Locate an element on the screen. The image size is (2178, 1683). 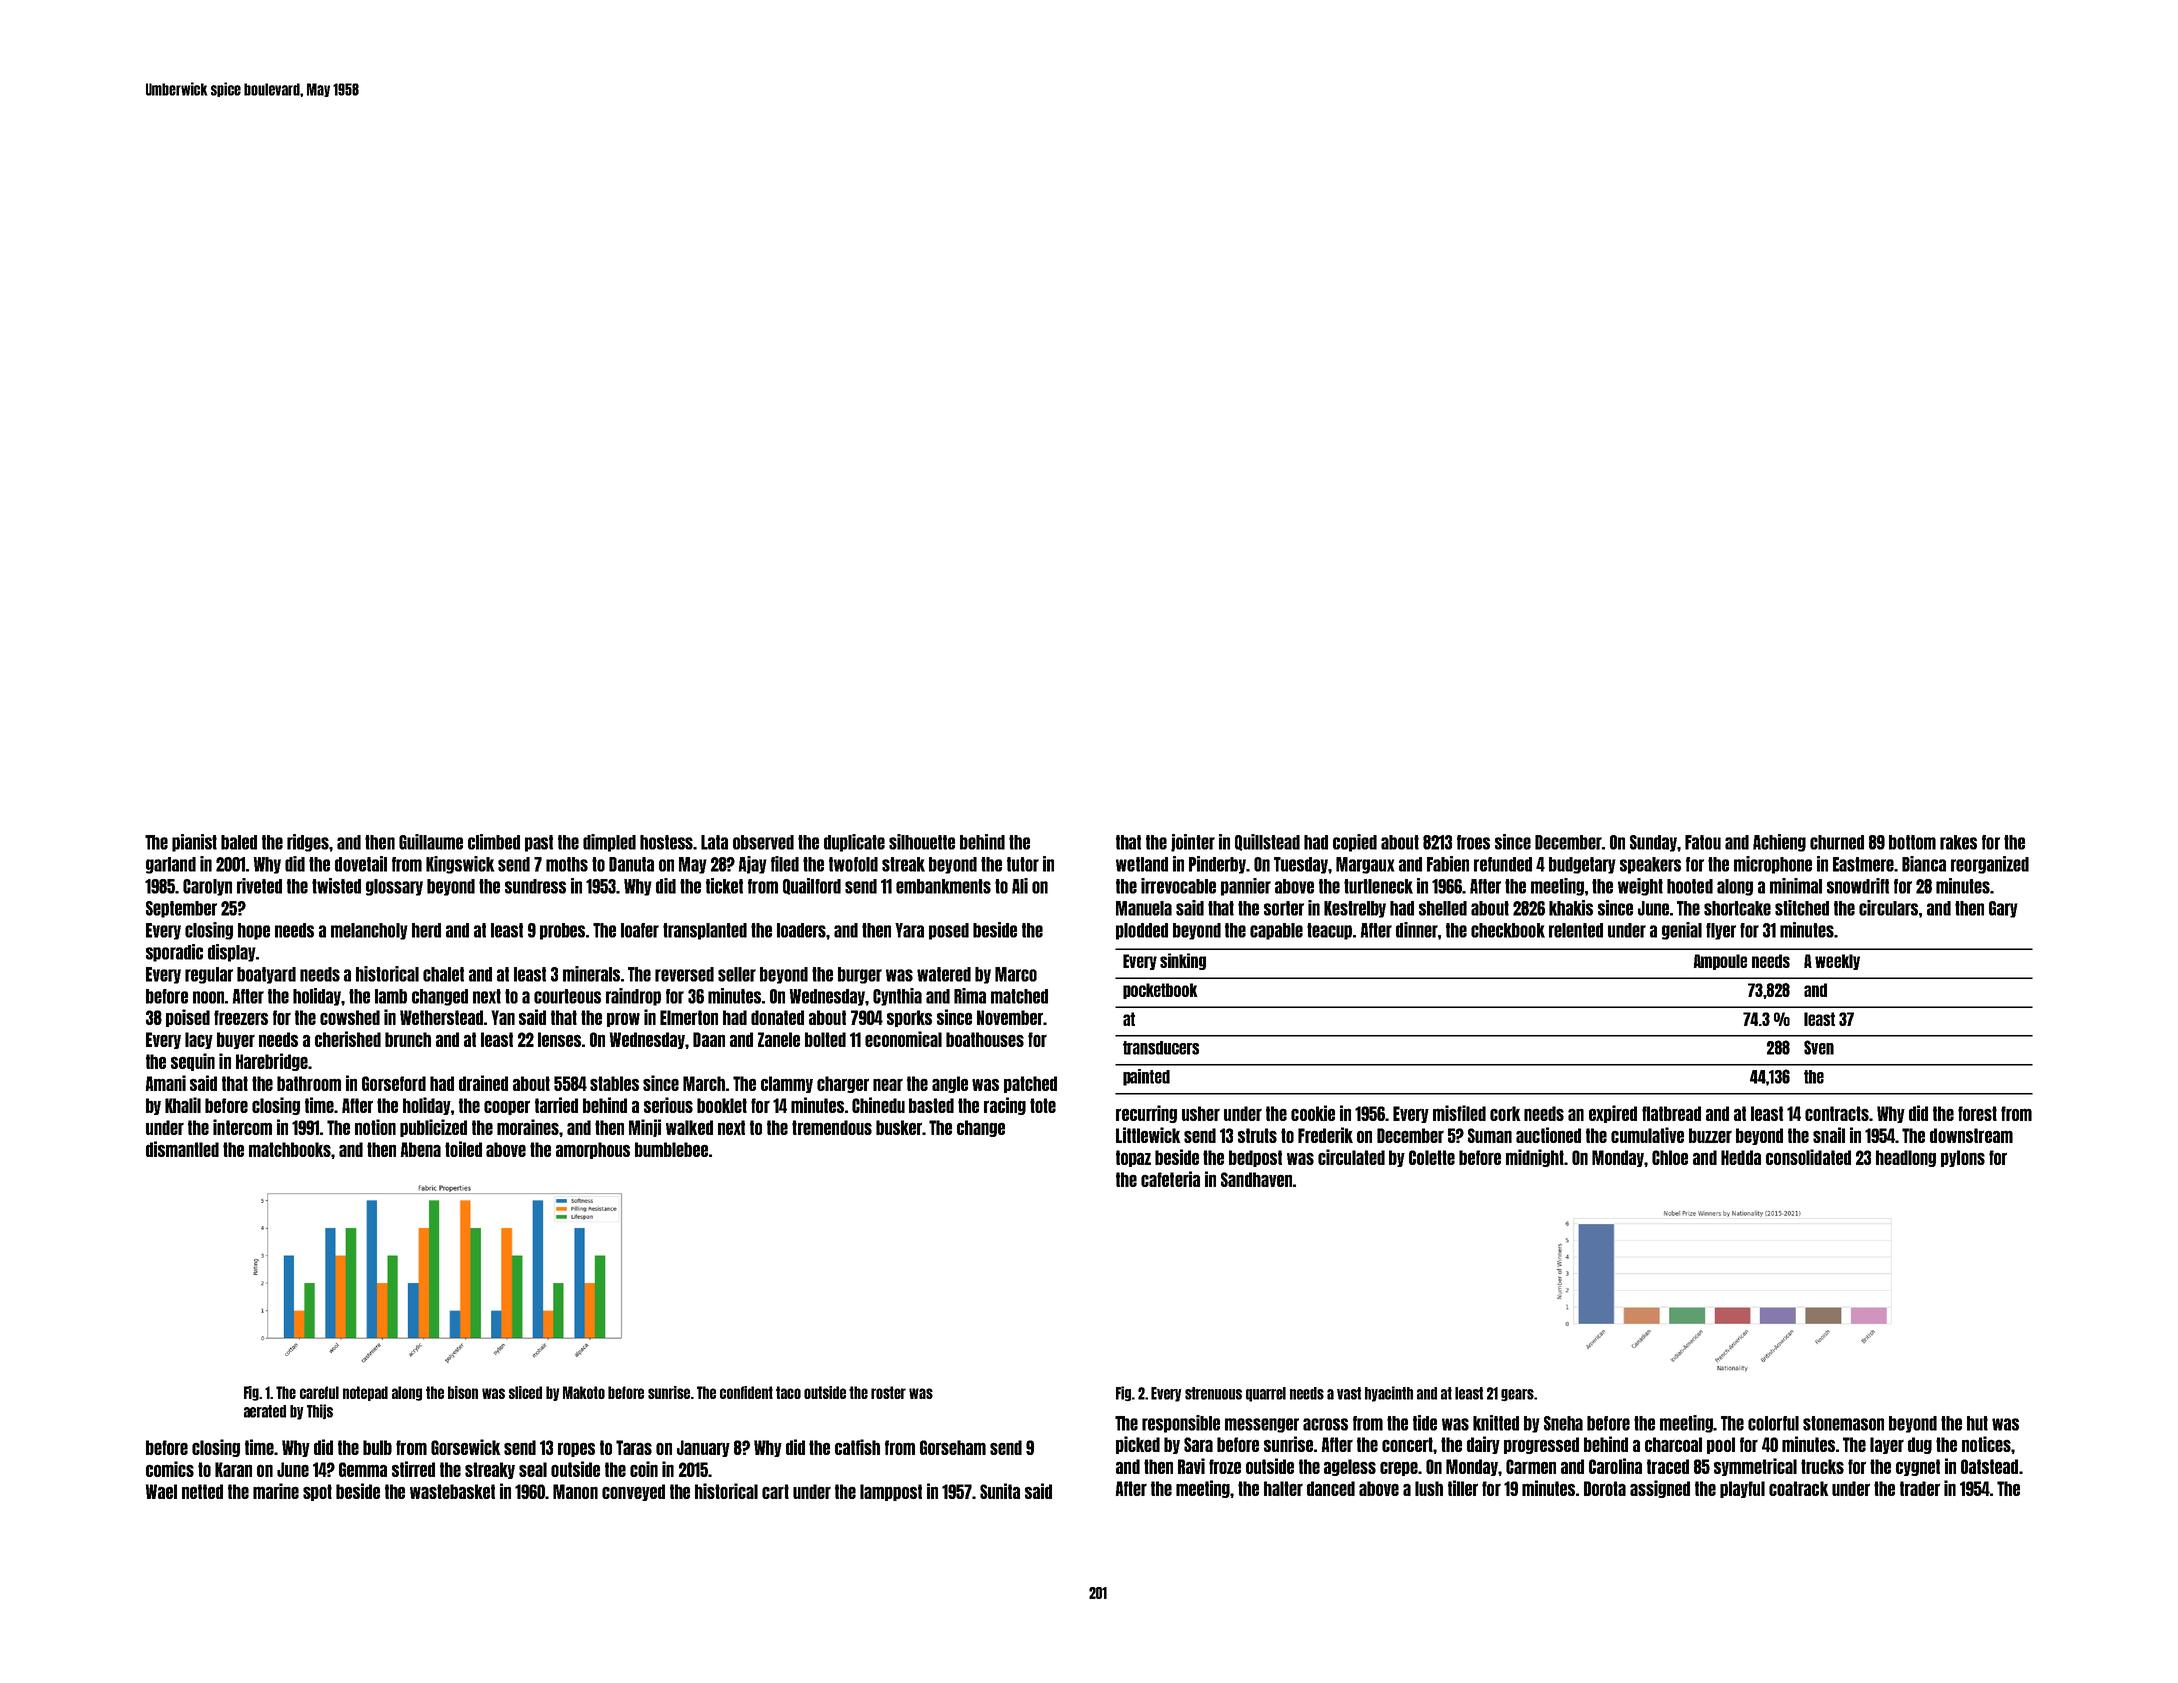
picked is located at coordinates (1138, 1445).
